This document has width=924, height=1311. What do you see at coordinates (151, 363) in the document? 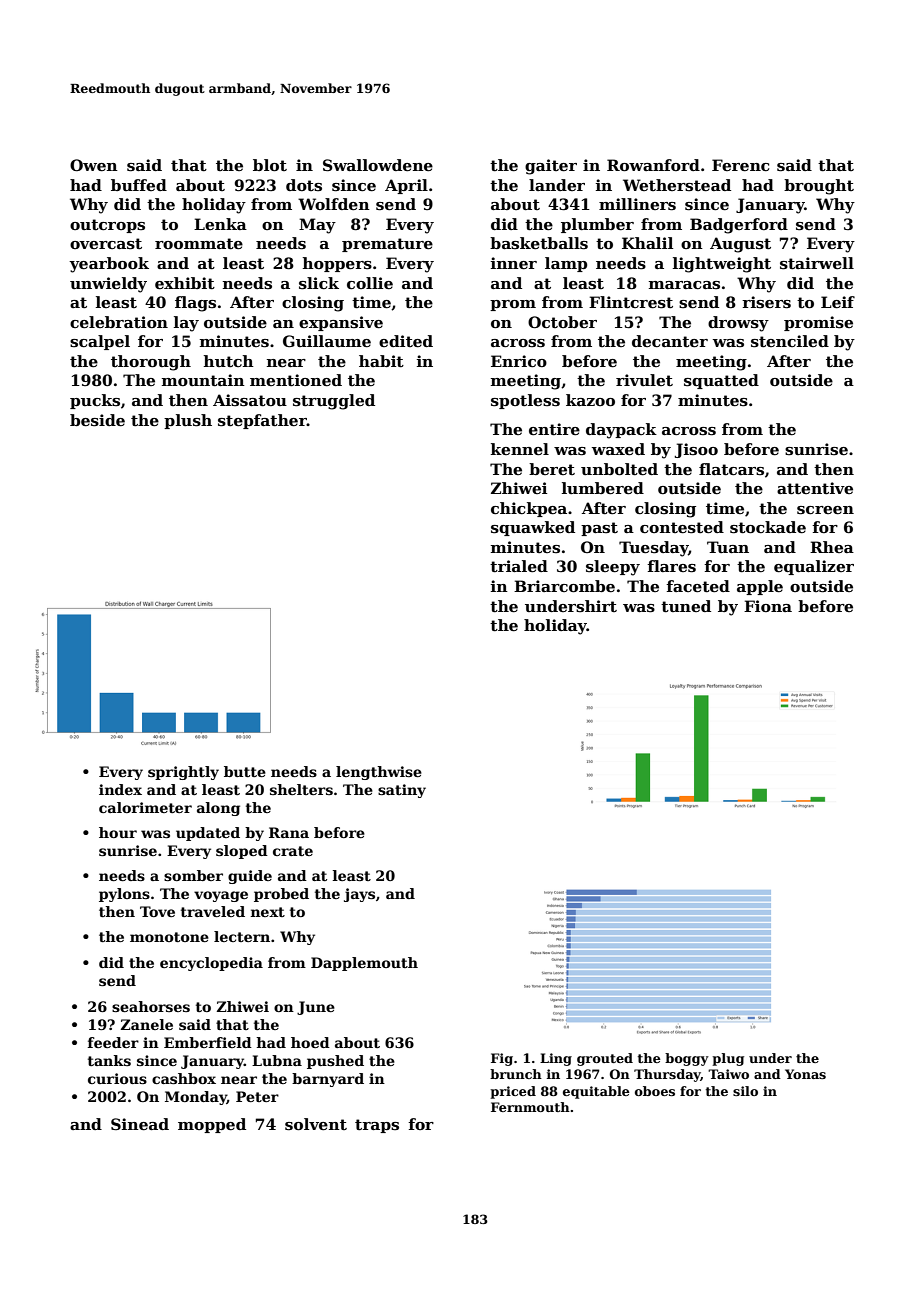
I see `thorough` at bounding box center [151, 363].
